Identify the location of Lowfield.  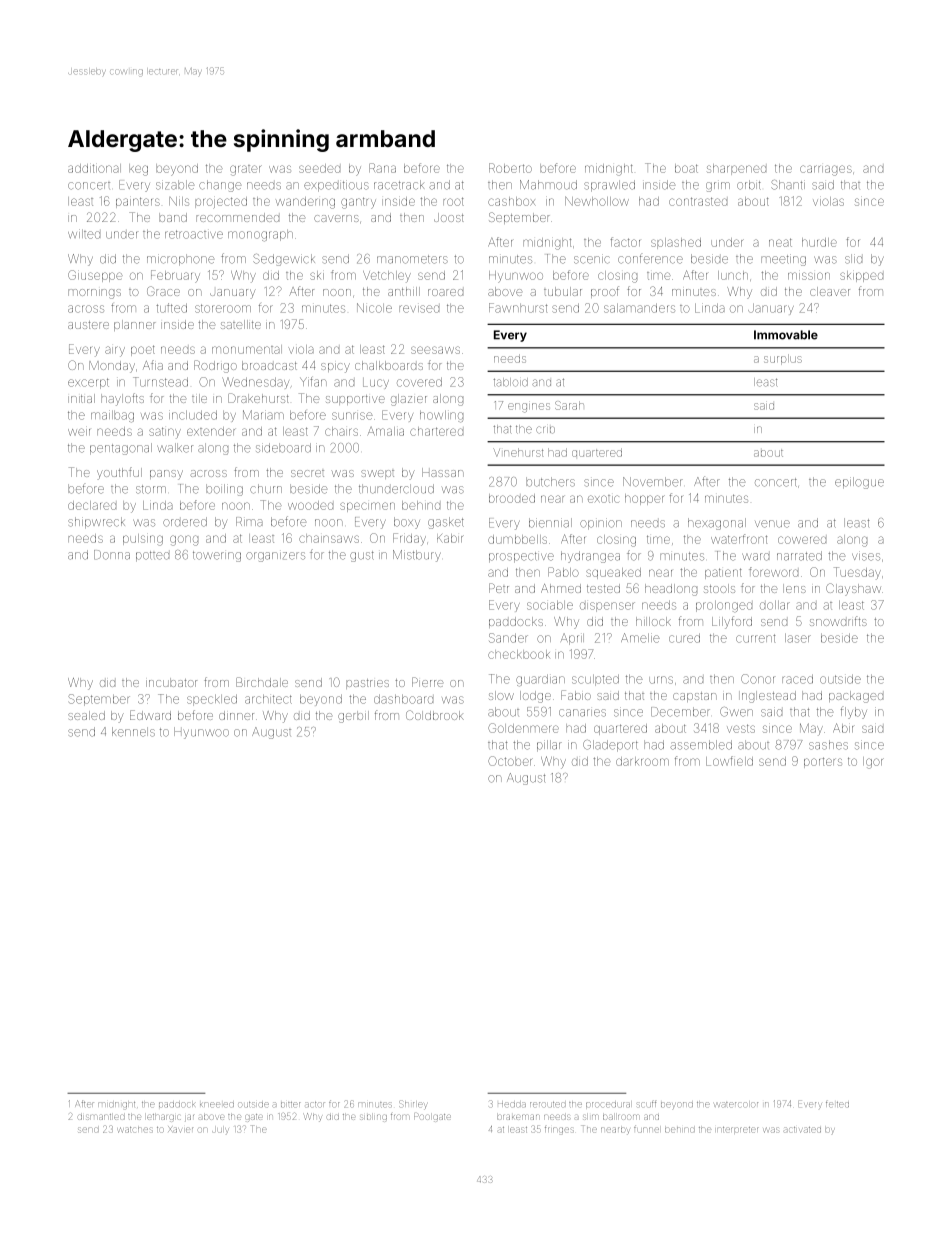
(729, 761).
